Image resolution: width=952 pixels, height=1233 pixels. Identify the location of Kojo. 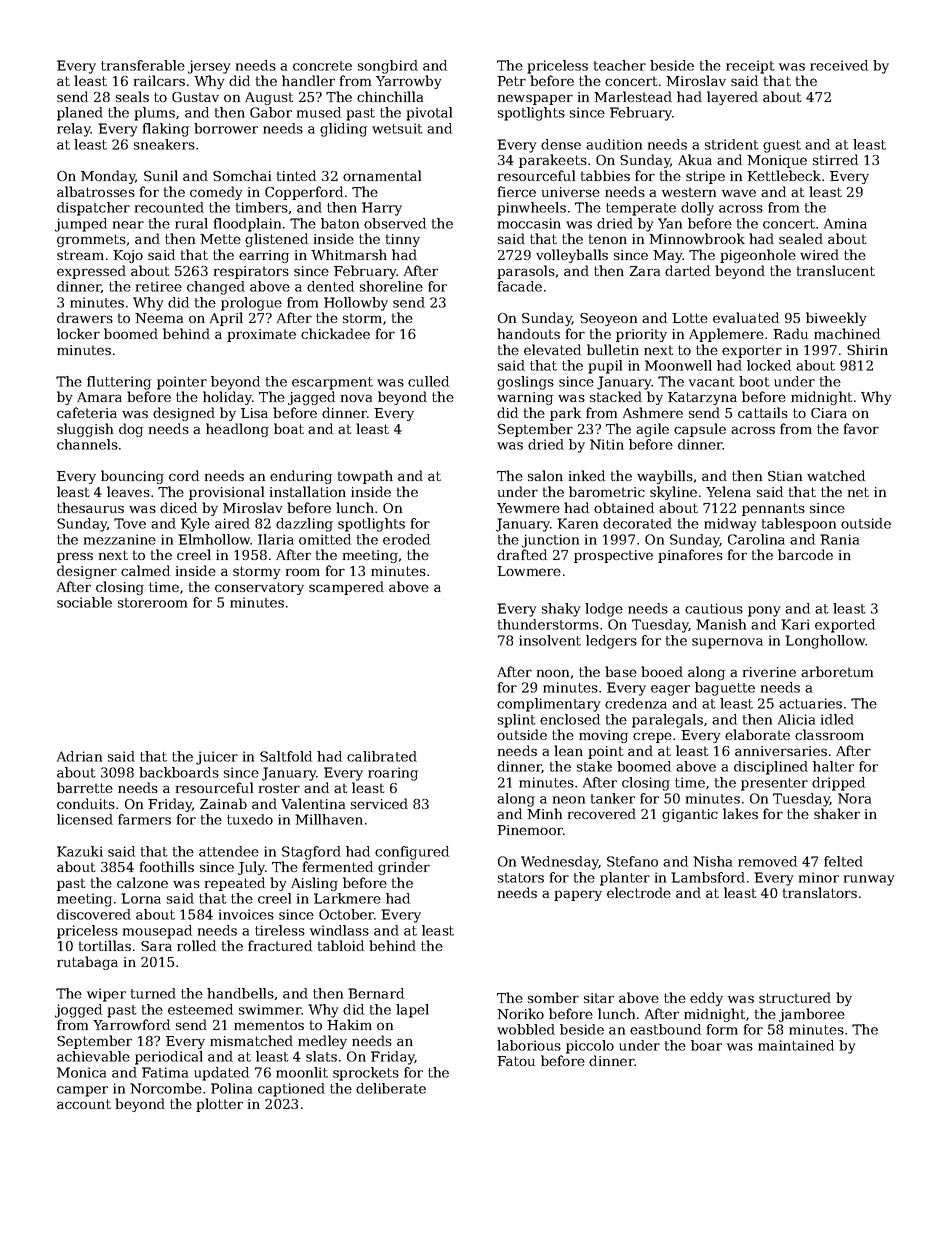
(128, 256).
